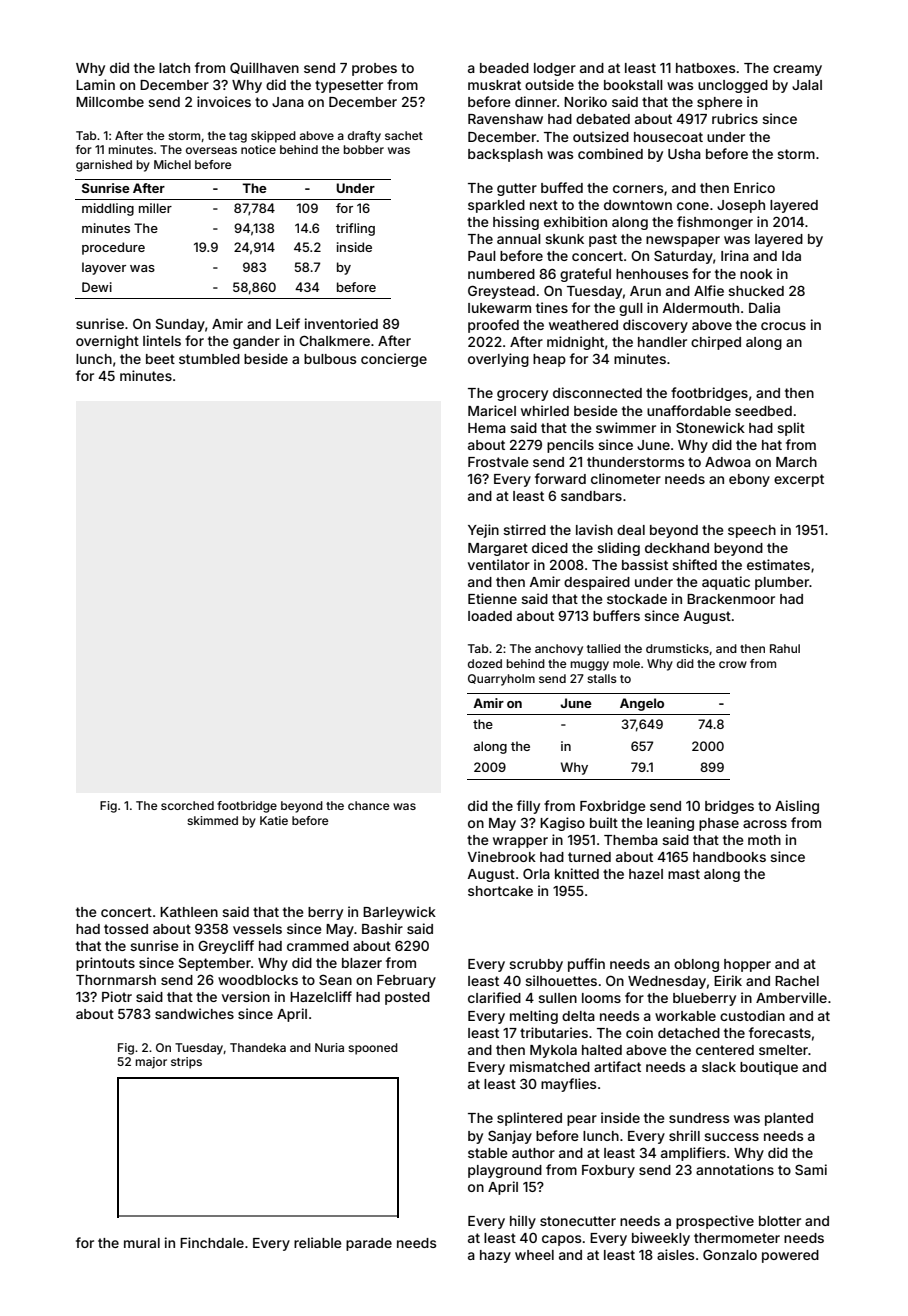 The image size is (908, 1316). What do you see at coordinates (504, 68) in the screenshot?
I see `beaded` at bounding box center [504, 68].
